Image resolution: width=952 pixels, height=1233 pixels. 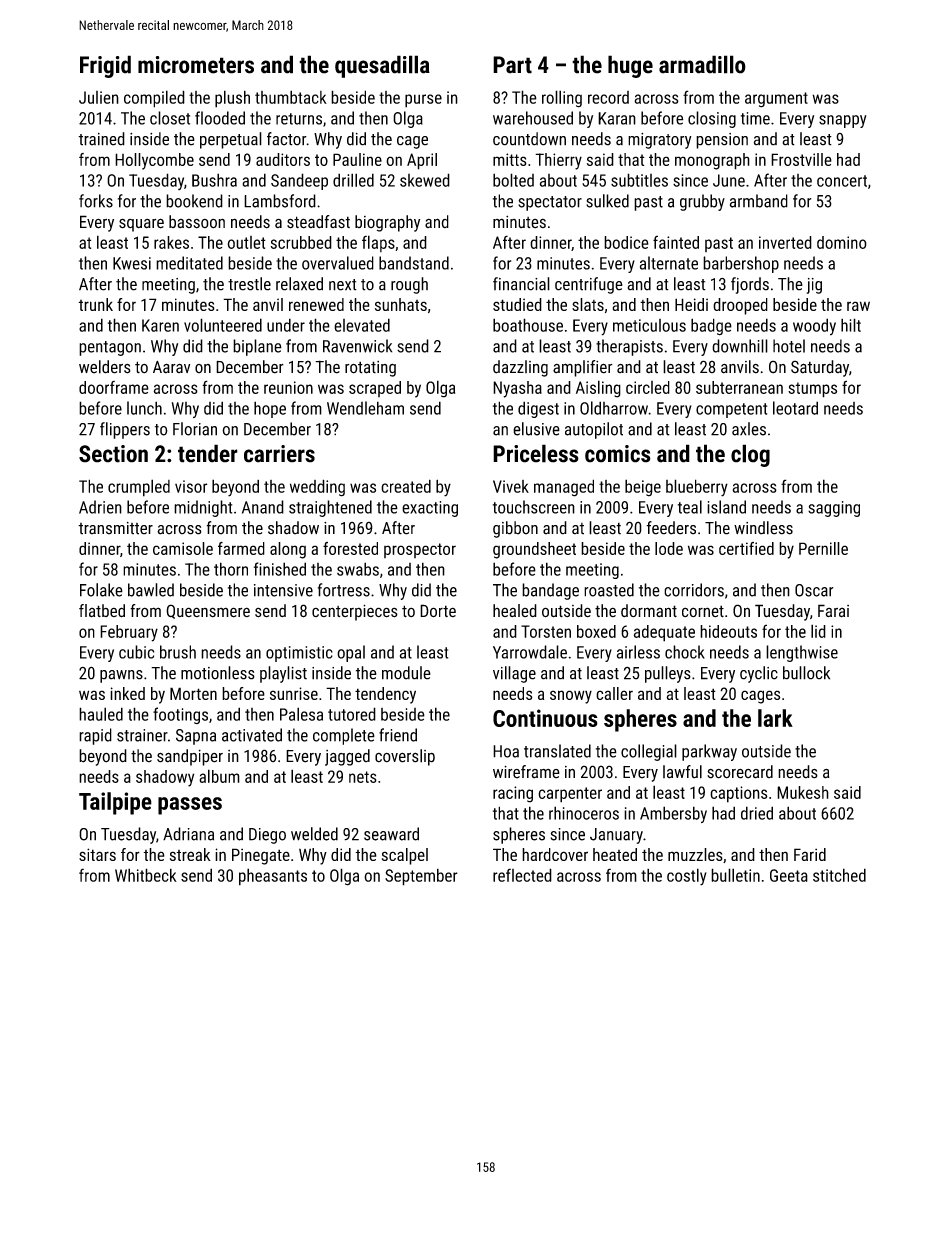 I want to click on stitched, so click(x=839, y=875).
